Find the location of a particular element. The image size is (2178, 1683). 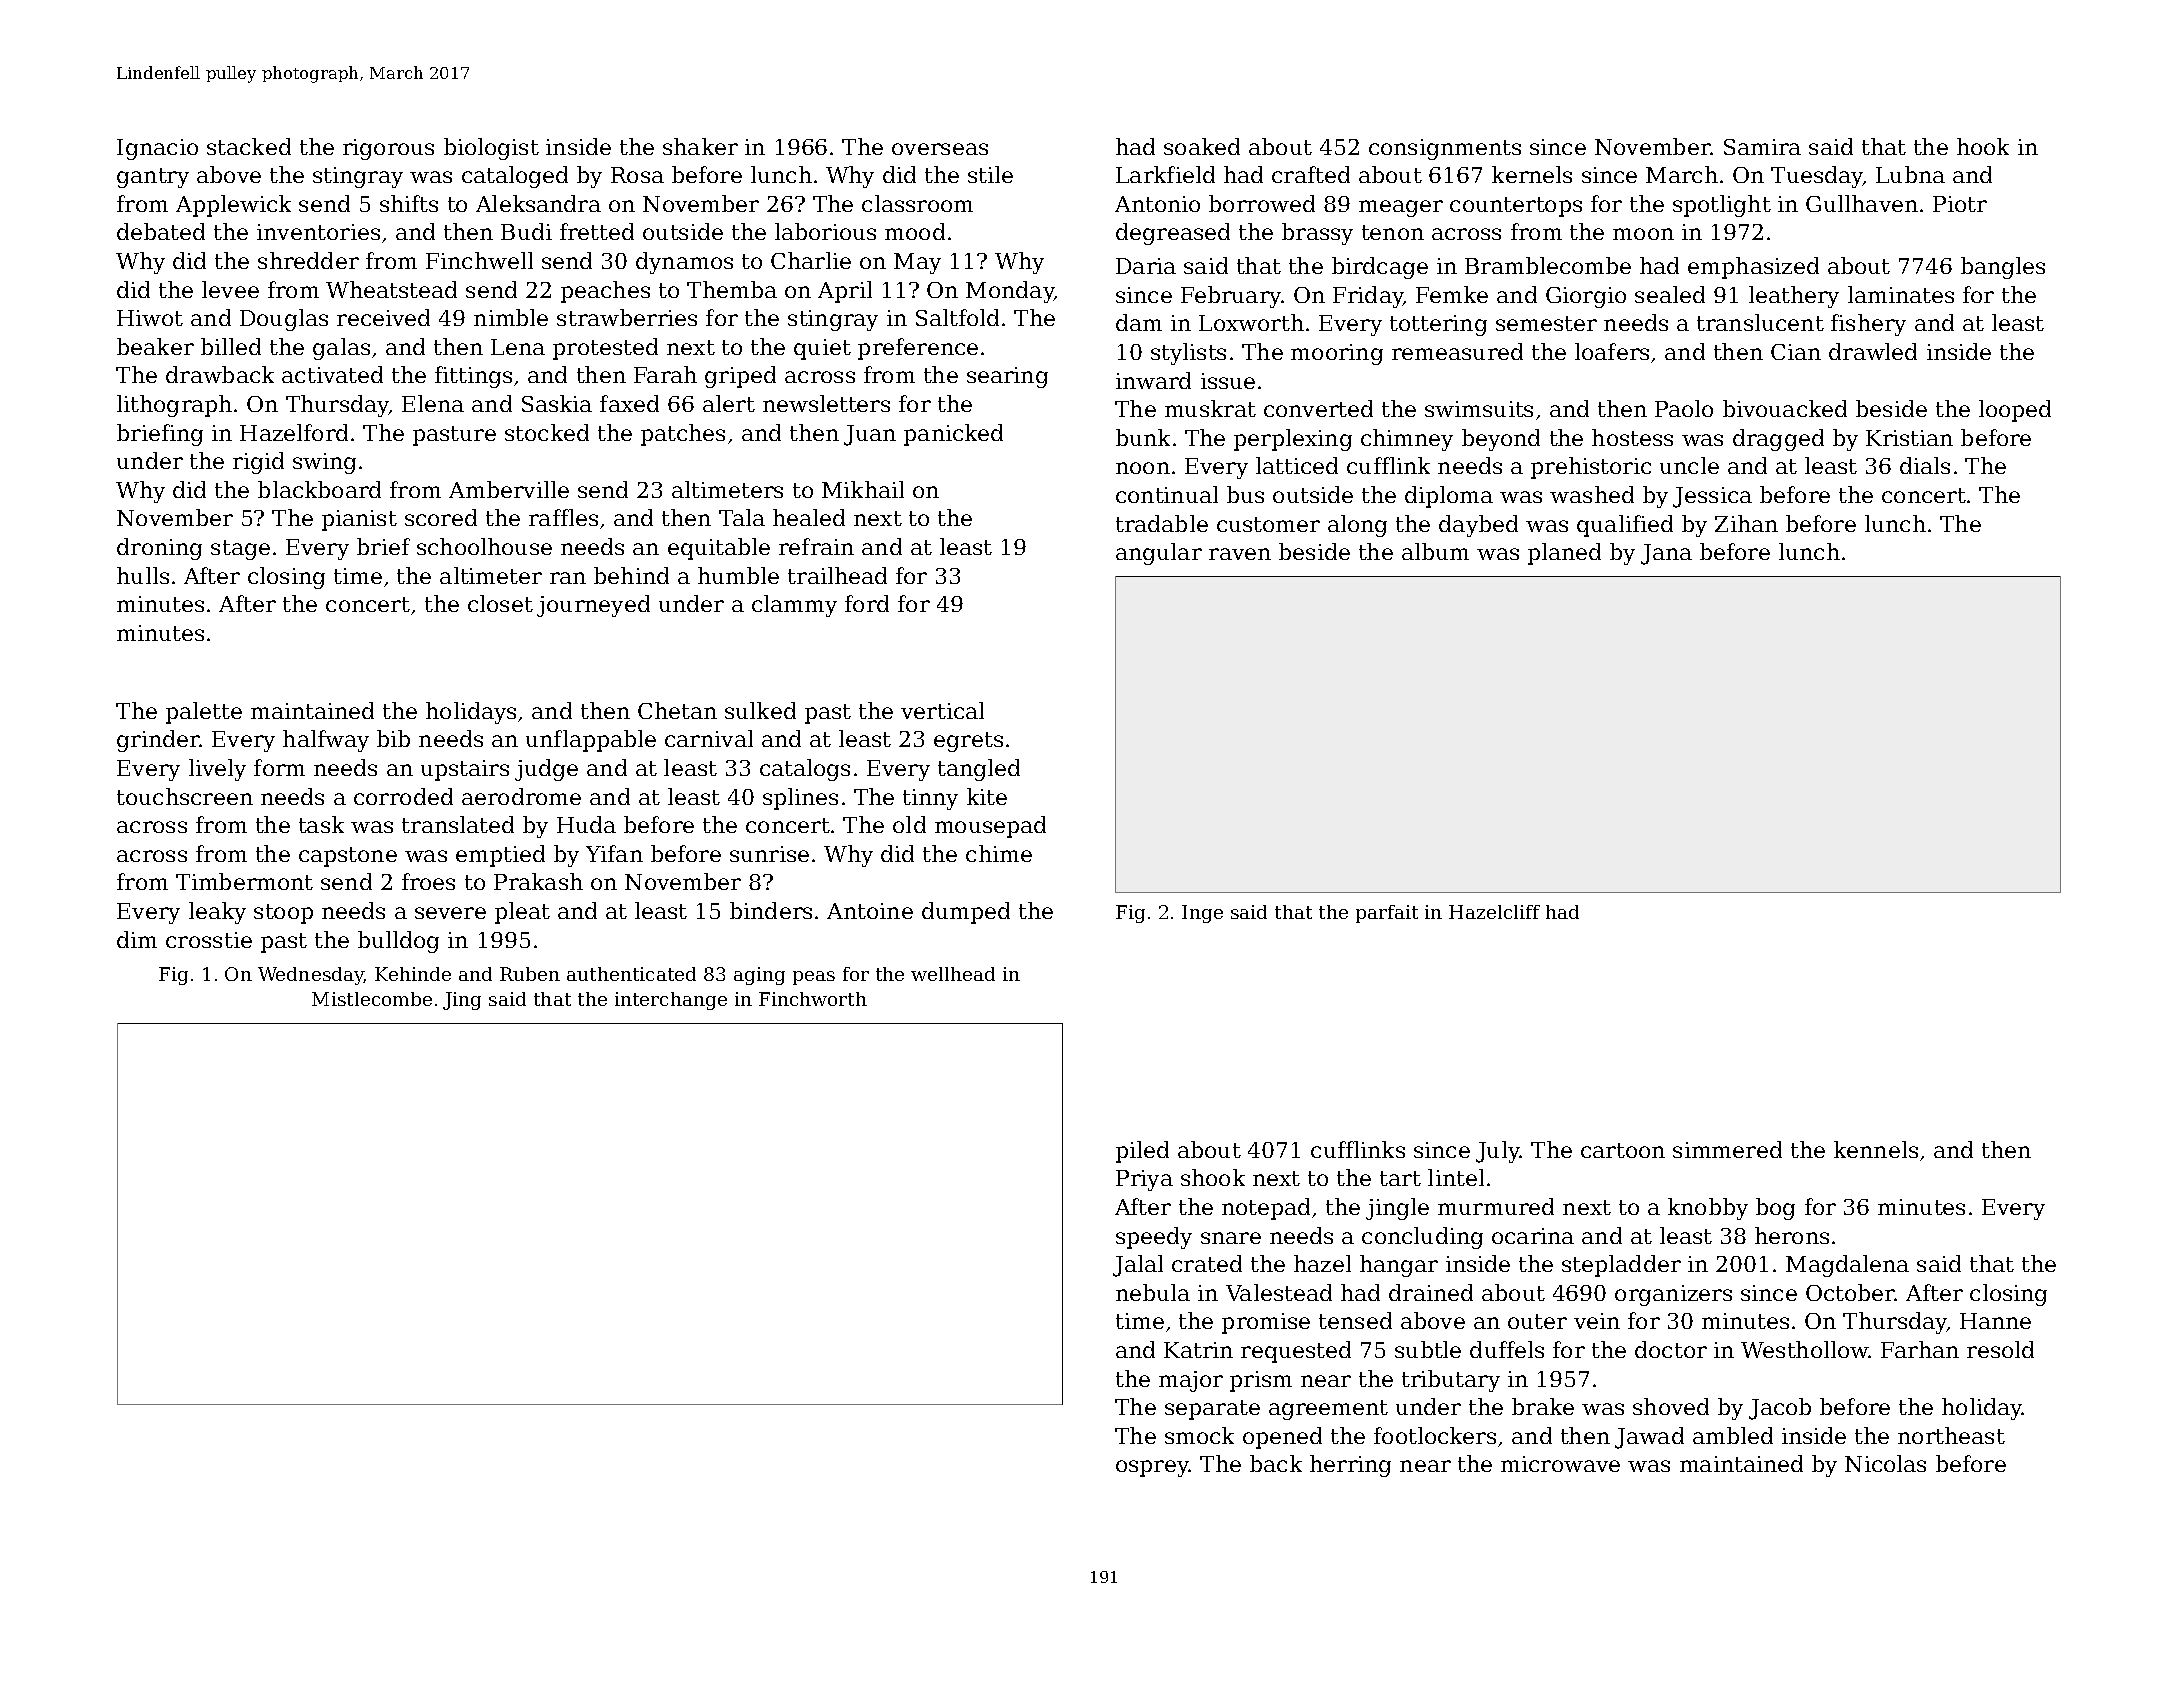

parfait is located at coordinates (1387, 914).
